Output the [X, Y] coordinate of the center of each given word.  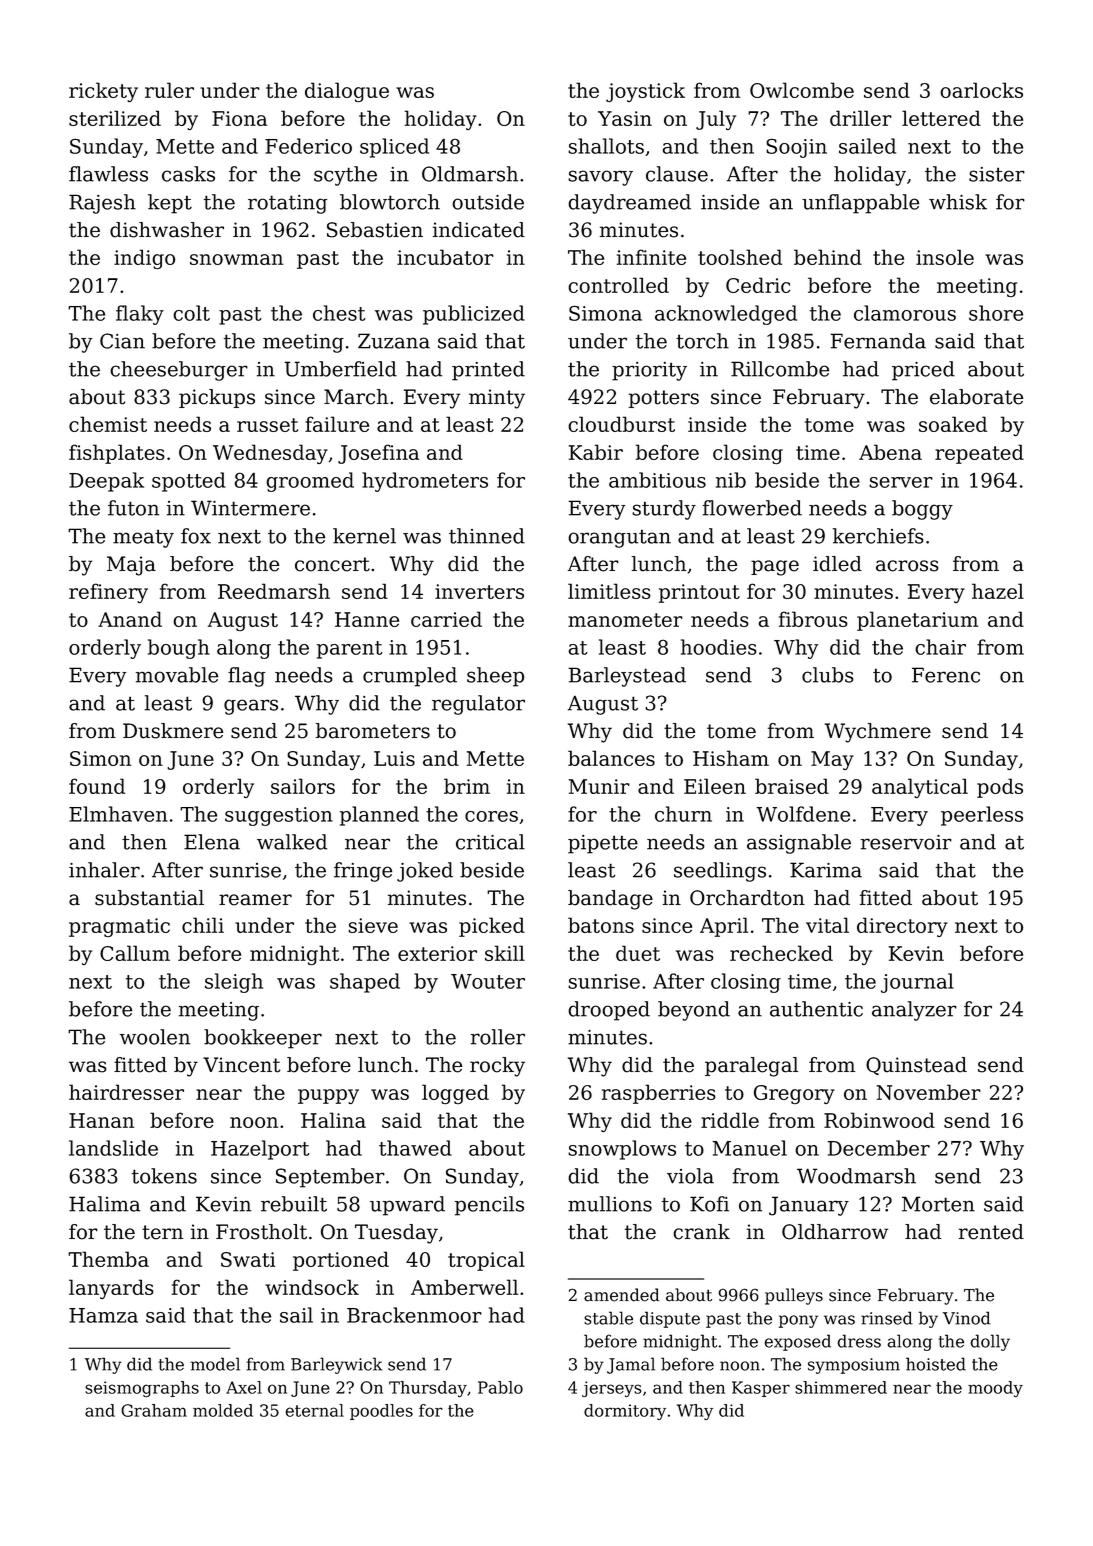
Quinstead [916, 1066]
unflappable [860, 204]
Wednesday [270, 454]
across [907, 566]
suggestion [279, 816]
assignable [799, 844]
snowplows [622, 1150]
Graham [154, 1410]
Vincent [241, 1065]
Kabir [596, 452]
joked [425, 872]
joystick [645, 92]
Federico [308, 146]
